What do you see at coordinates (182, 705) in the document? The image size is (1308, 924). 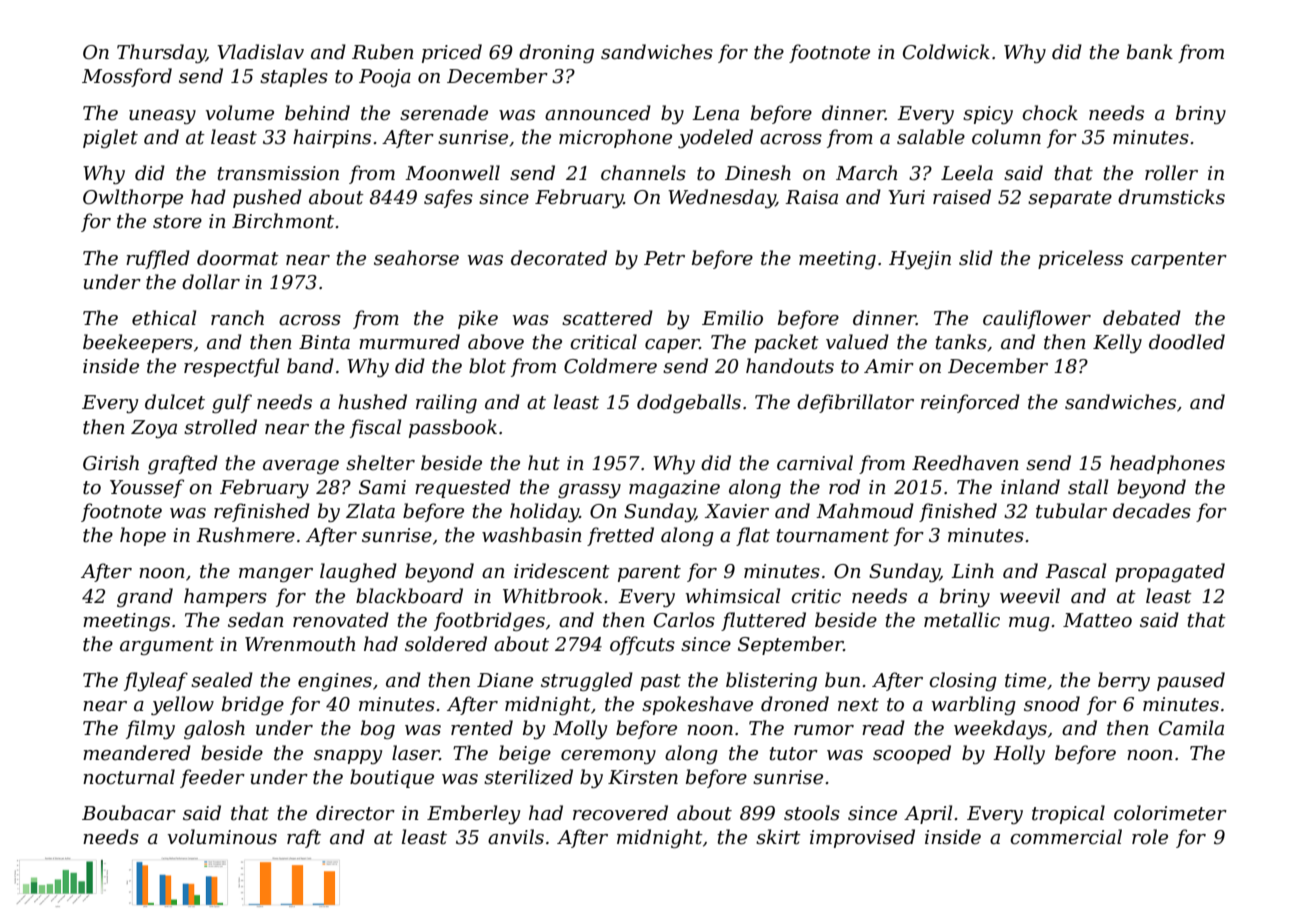 I see `yellow` at bounding box center [182, 705].
